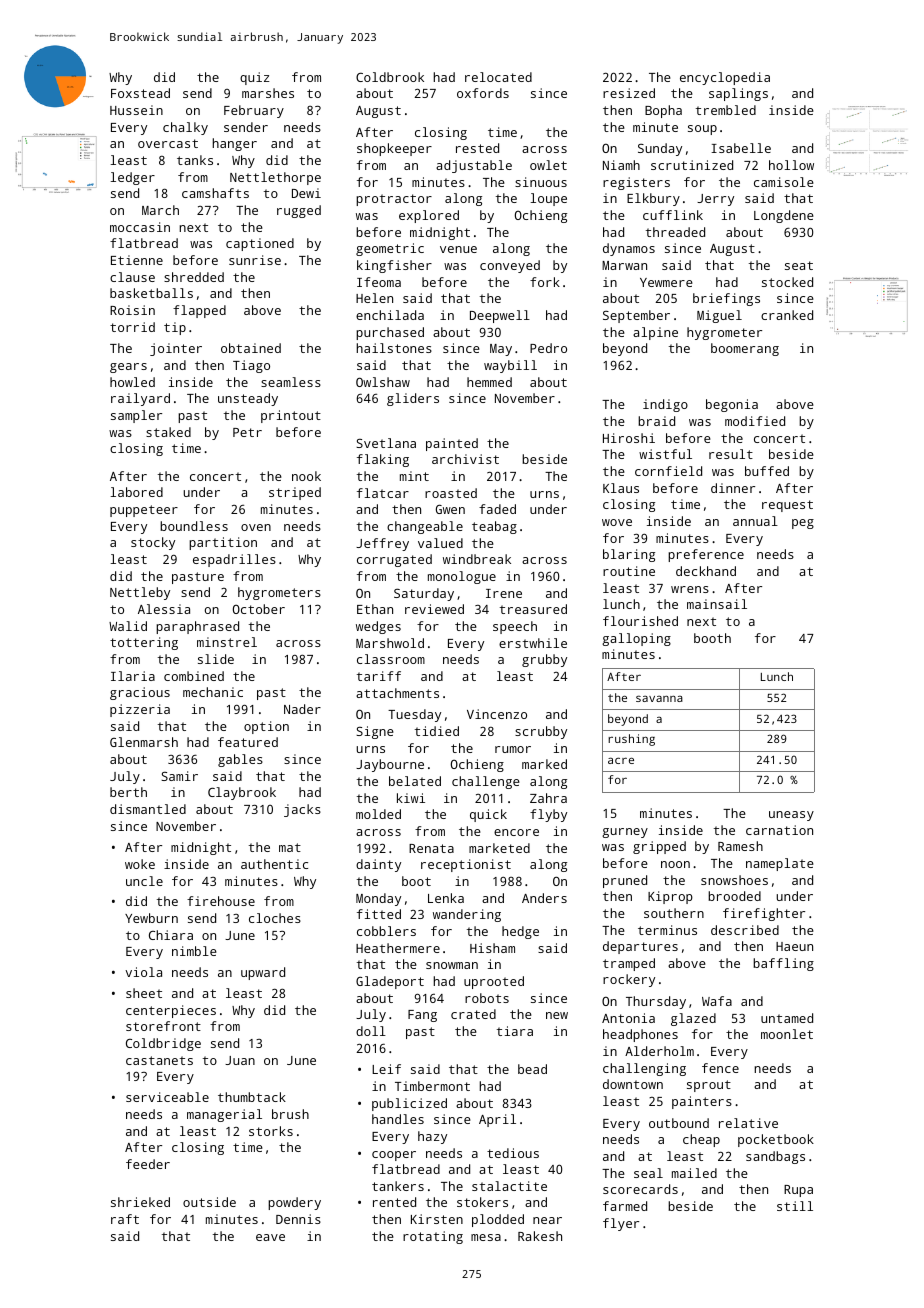 This screenshot has width=924, height=1308. Describe the element at coordinates (227, 642) in the screenshot. I see `minstrel` at that location.
